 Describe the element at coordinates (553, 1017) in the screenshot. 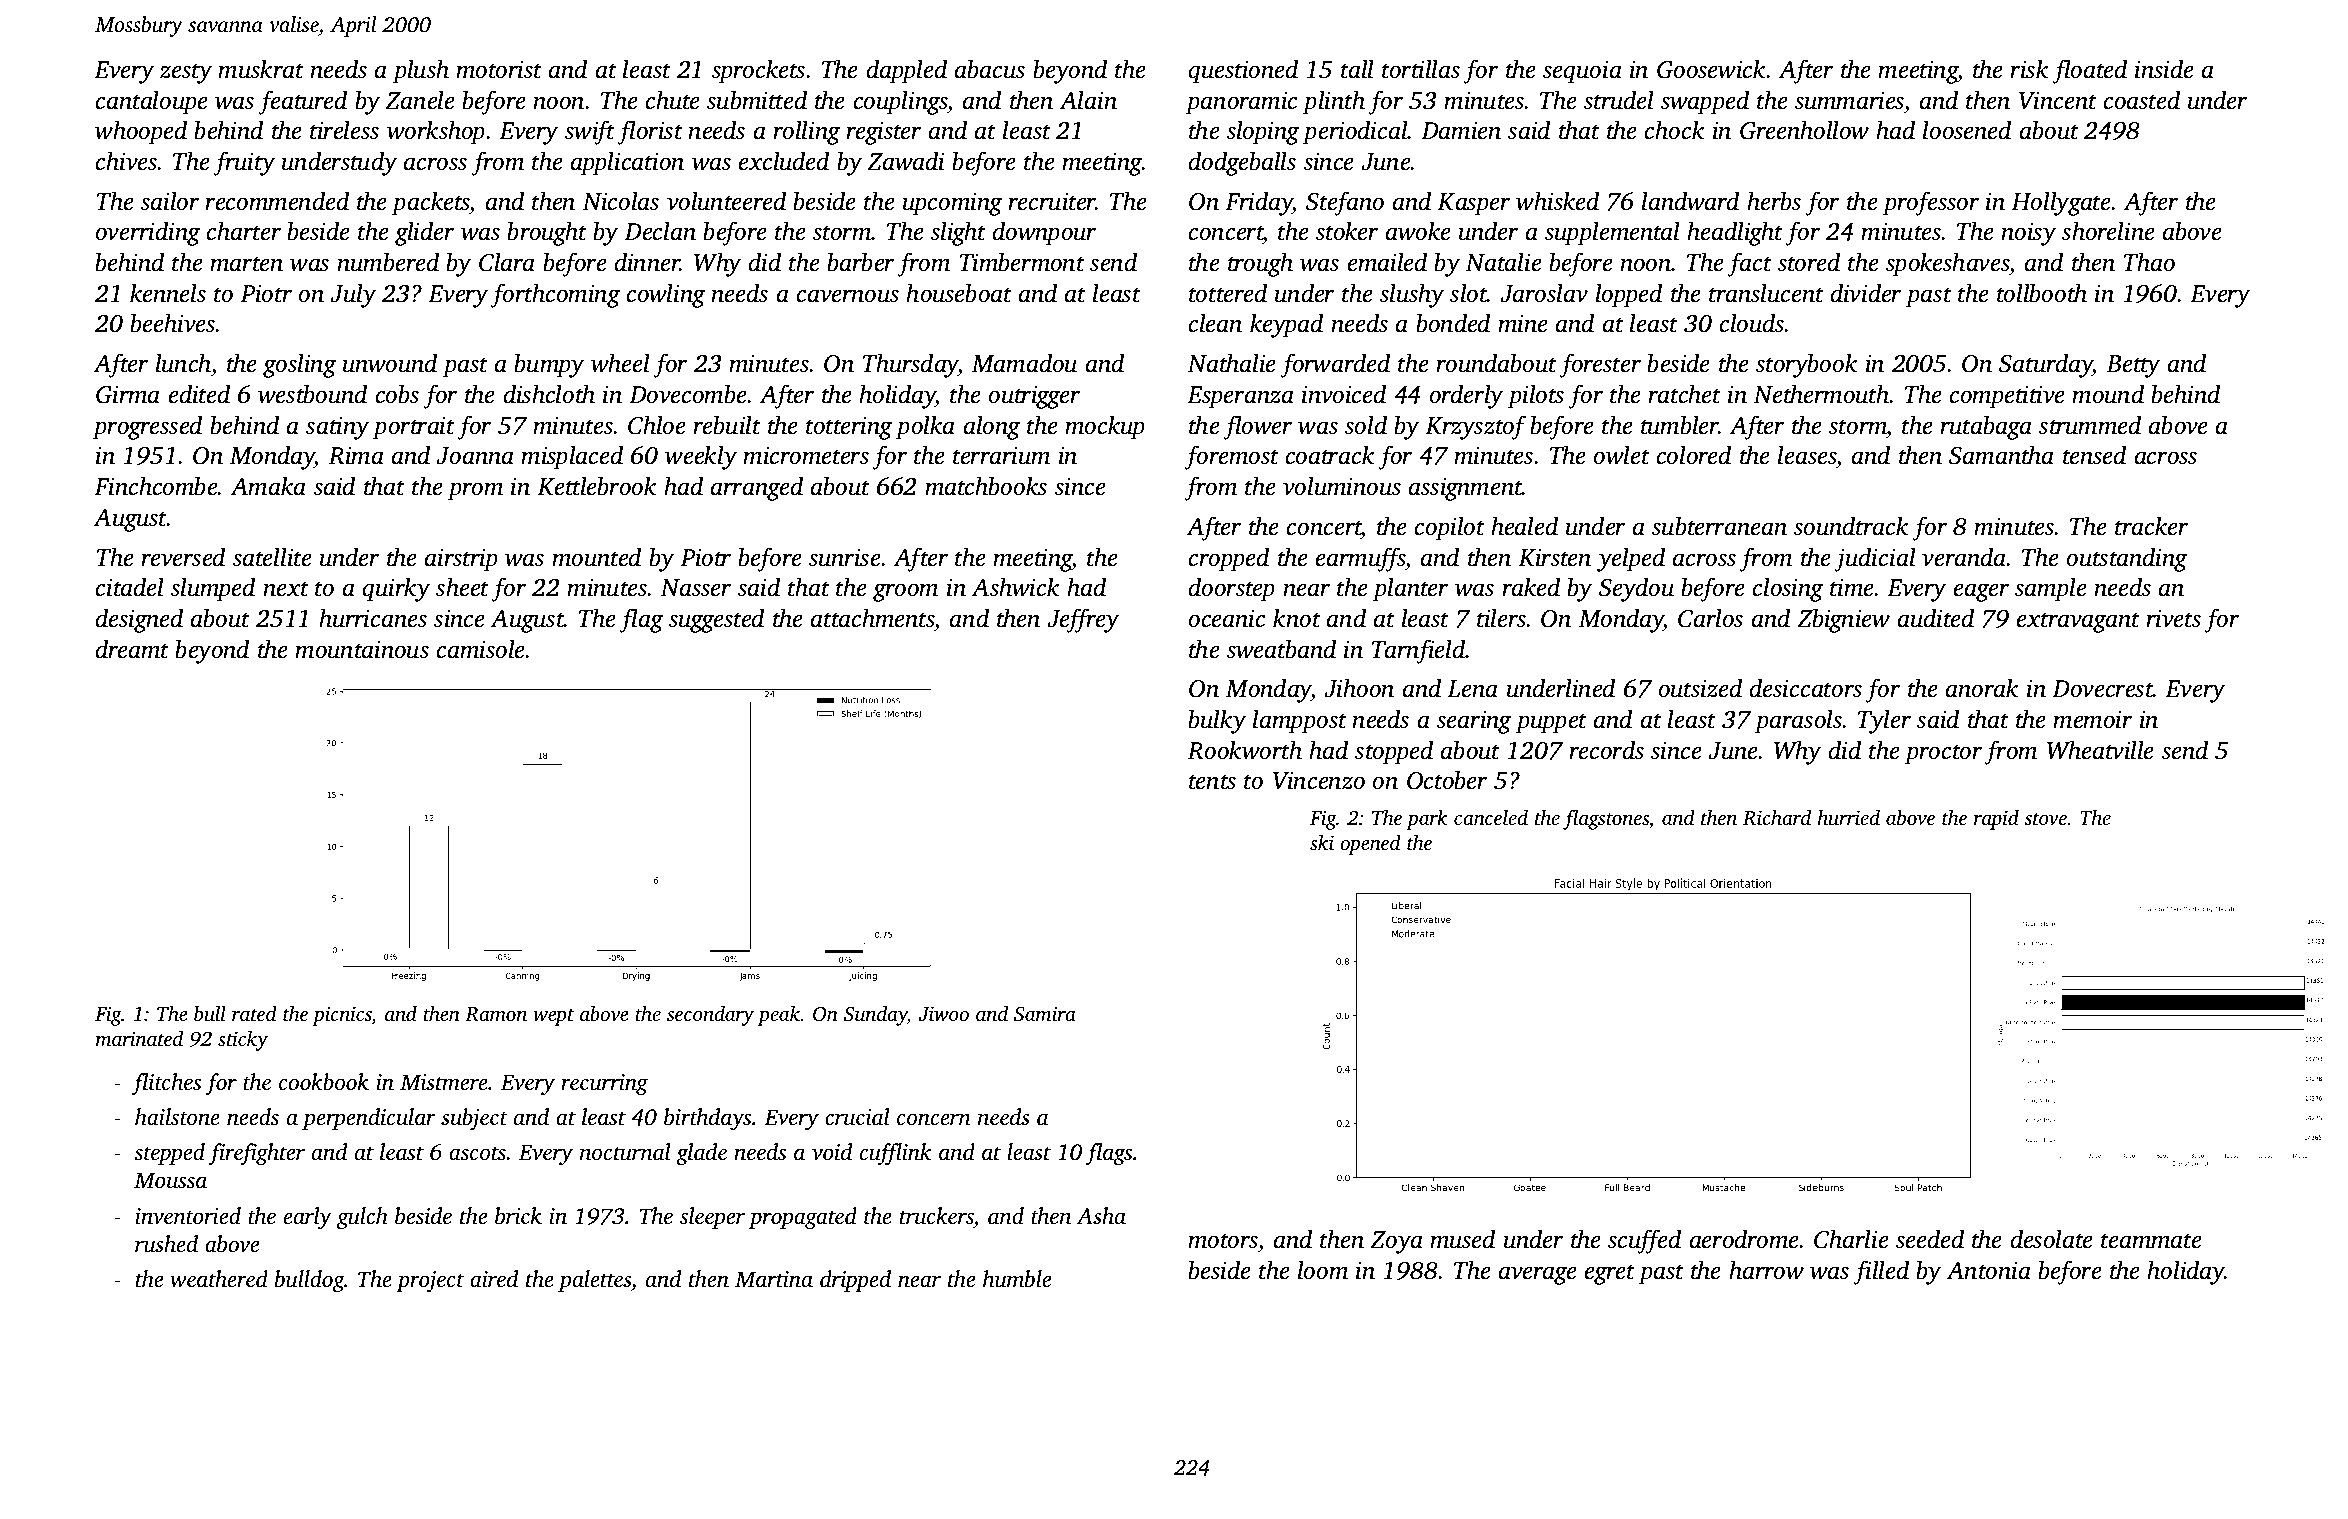

I see `wept` at that location.
